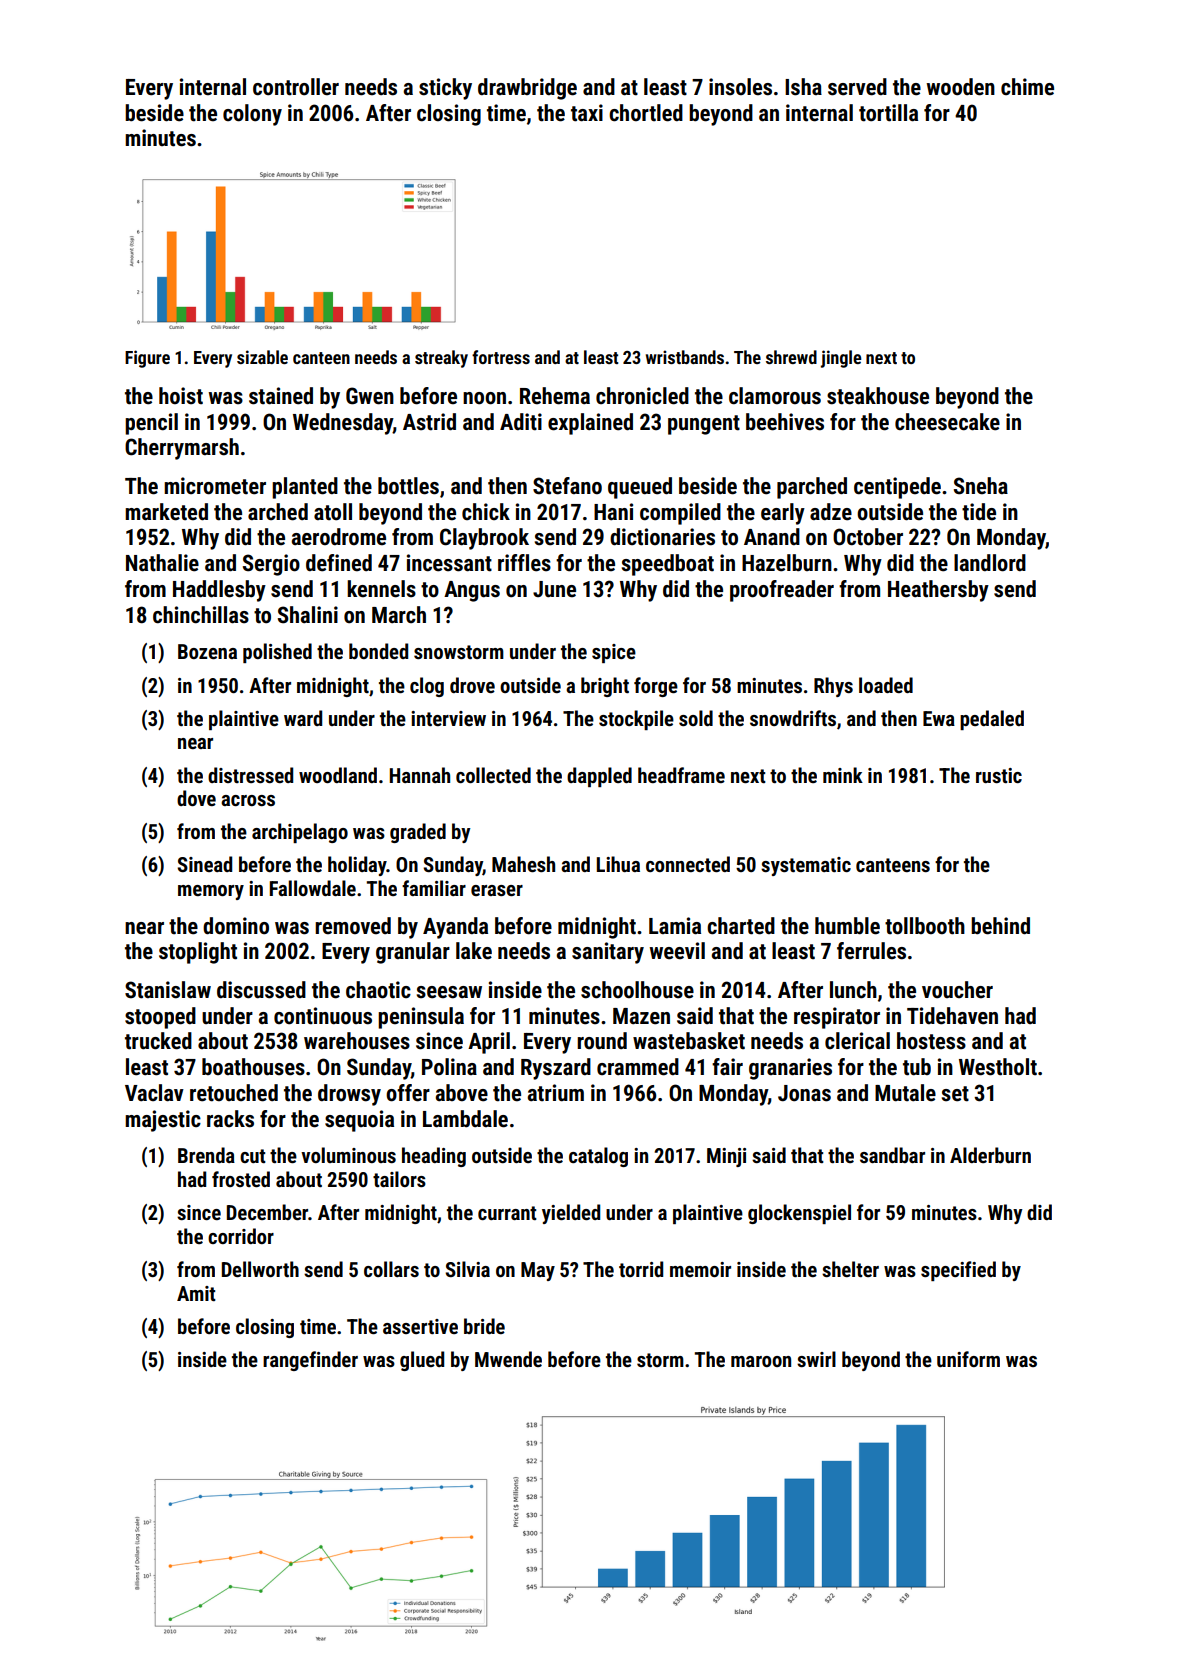  What do you see at coordinates (843, 775) in the image?
I see `mink` at bounding box center [843, 775].
